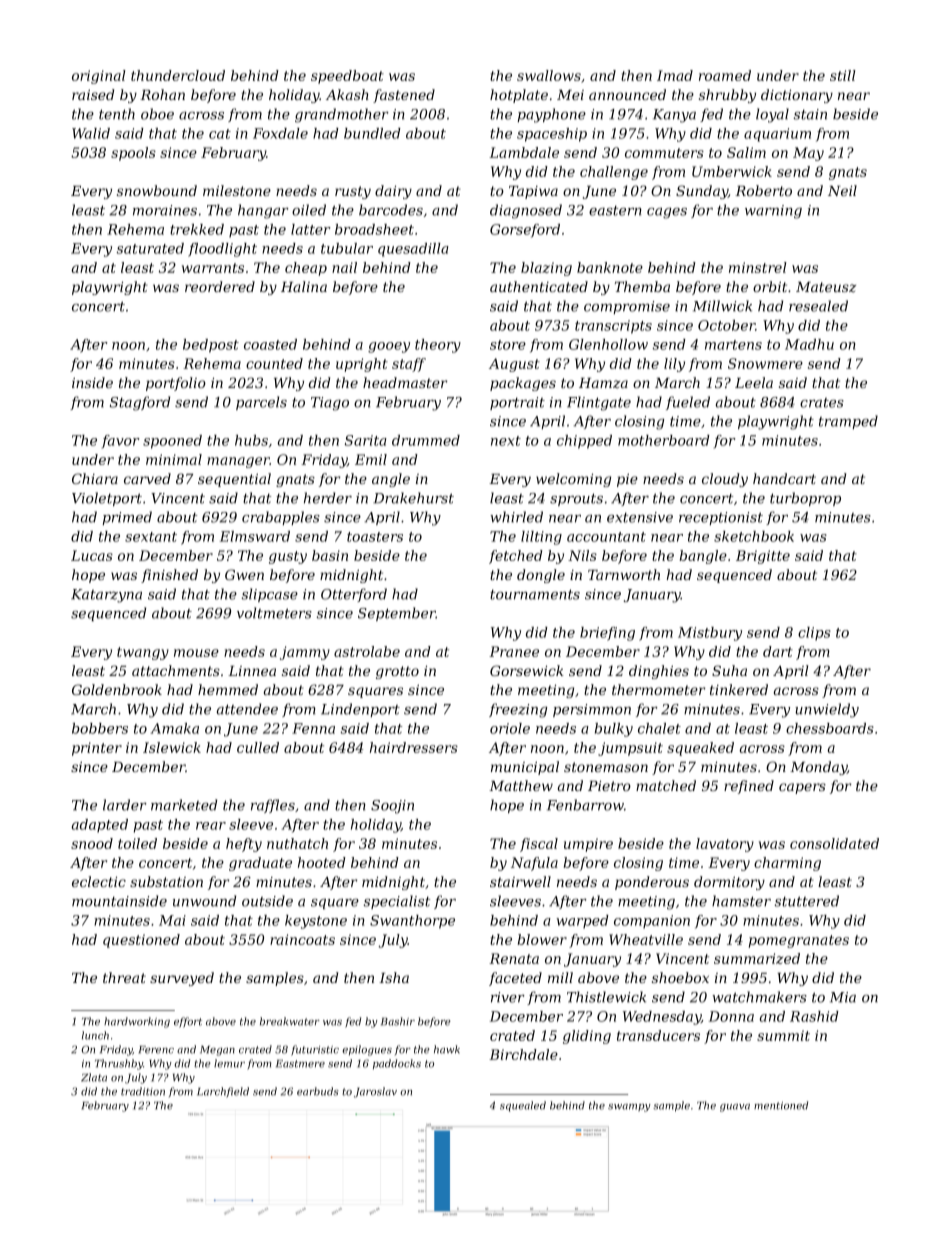 The width and height of the screenshot is (952, 1233). What do you see at coordinates (93, 94) in the screenshot?
I see `raised` at bounding box center [93, 94].
